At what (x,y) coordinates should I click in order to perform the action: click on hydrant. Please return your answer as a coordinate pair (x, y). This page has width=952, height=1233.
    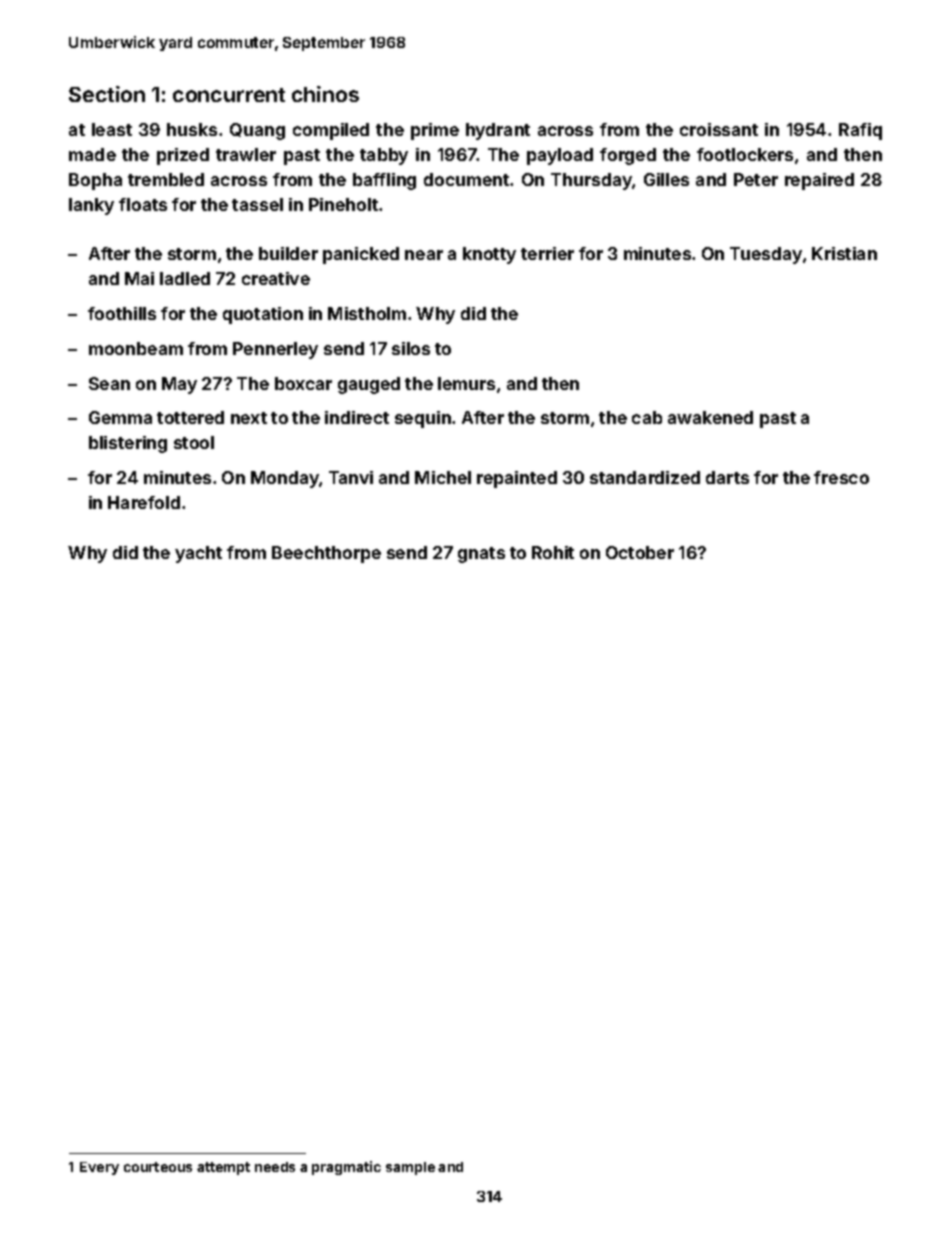
    Looking at the image, I should click on (498, 131).
